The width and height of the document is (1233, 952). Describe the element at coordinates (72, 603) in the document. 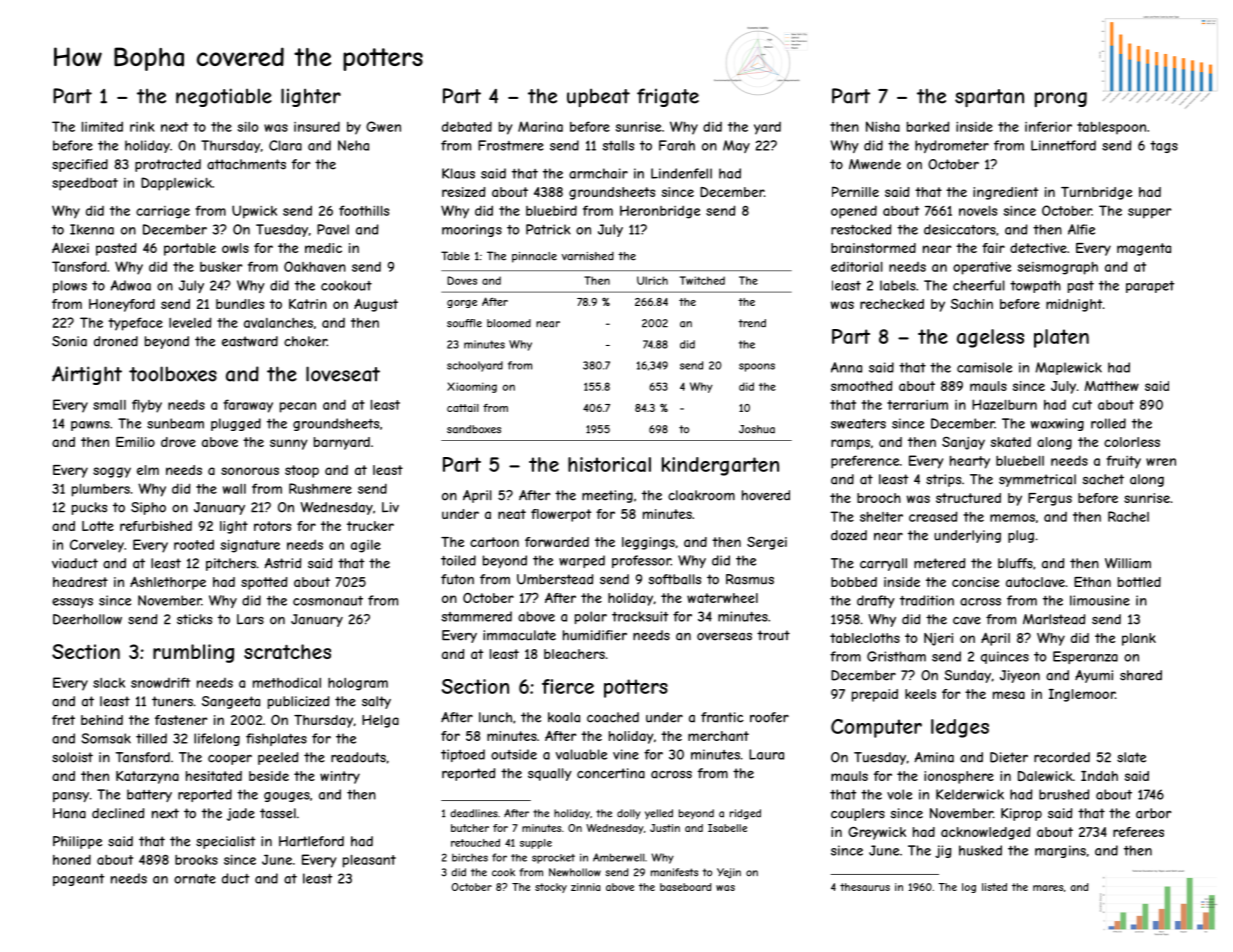

I see `essays` at that location.
